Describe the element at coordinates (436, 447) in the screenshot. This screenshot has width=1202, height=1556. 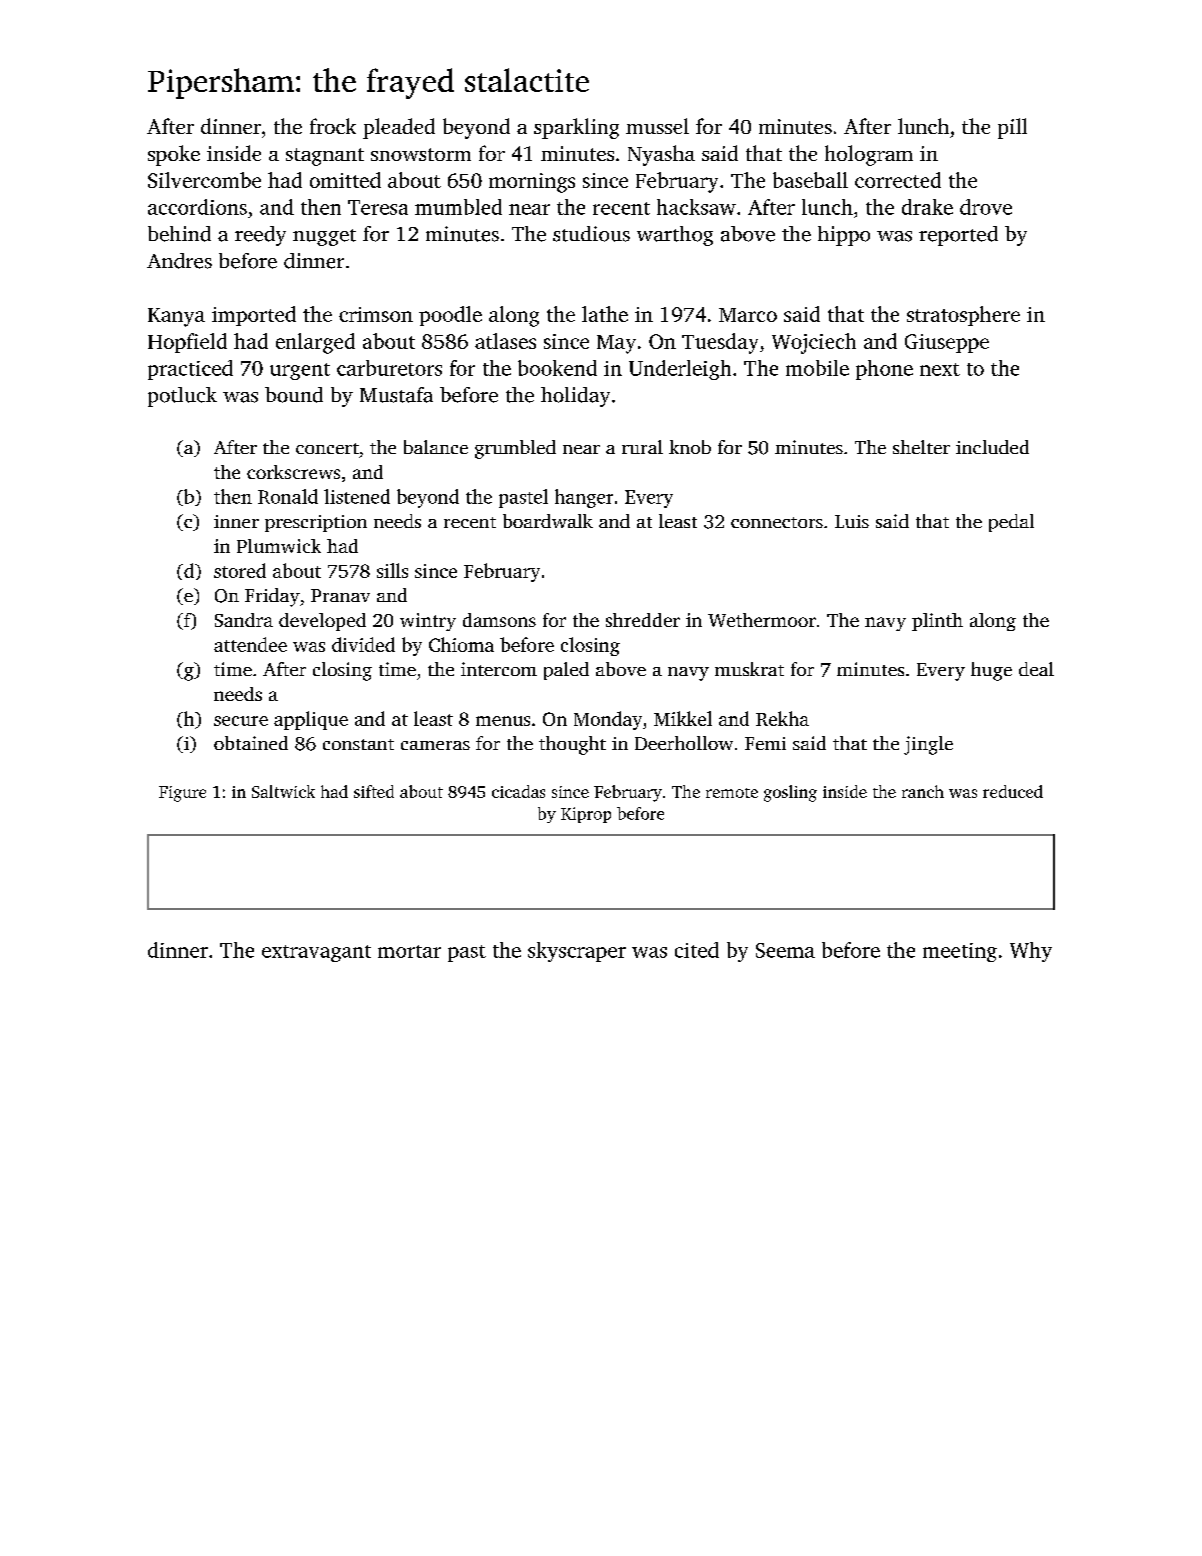
I see `balance` at that location.
